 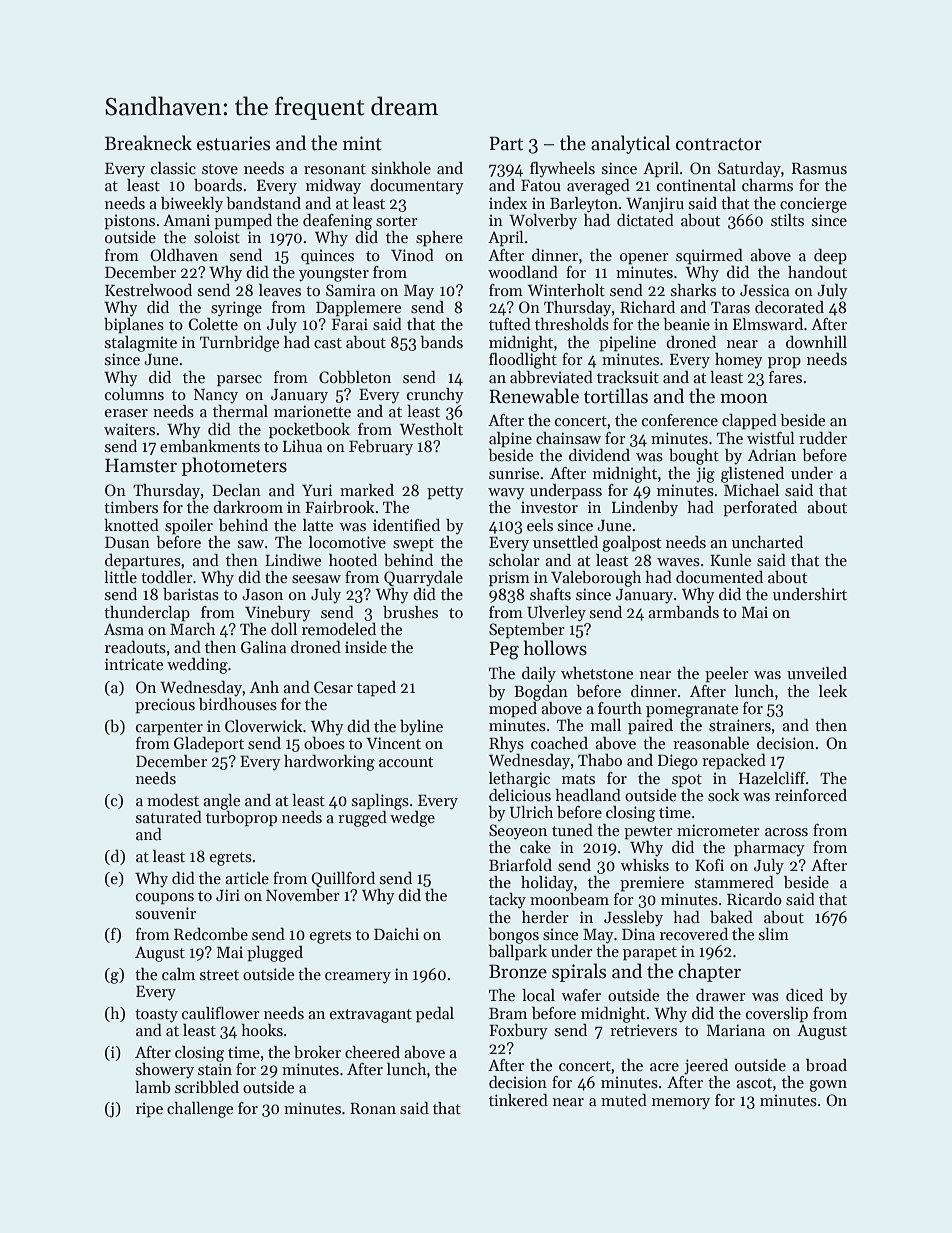 I want to click on Fatou, so click(x=541, y=185).
